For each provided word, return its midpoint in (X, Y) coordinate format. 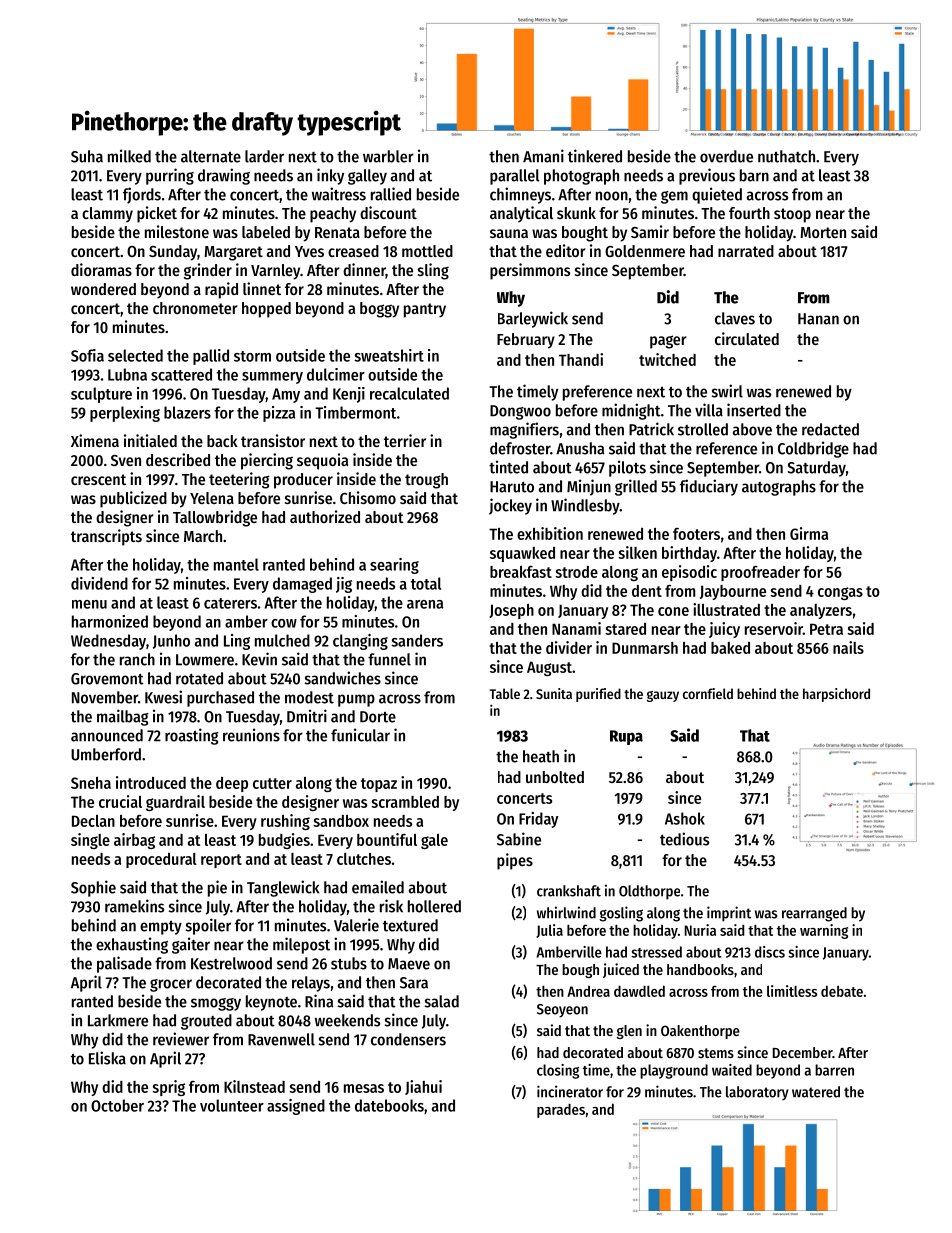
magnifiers (524, 430)
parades (561, 1111)
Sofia (87, 355)
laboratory (757, 1093)
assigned (296, 1107)
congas (840, 593)
